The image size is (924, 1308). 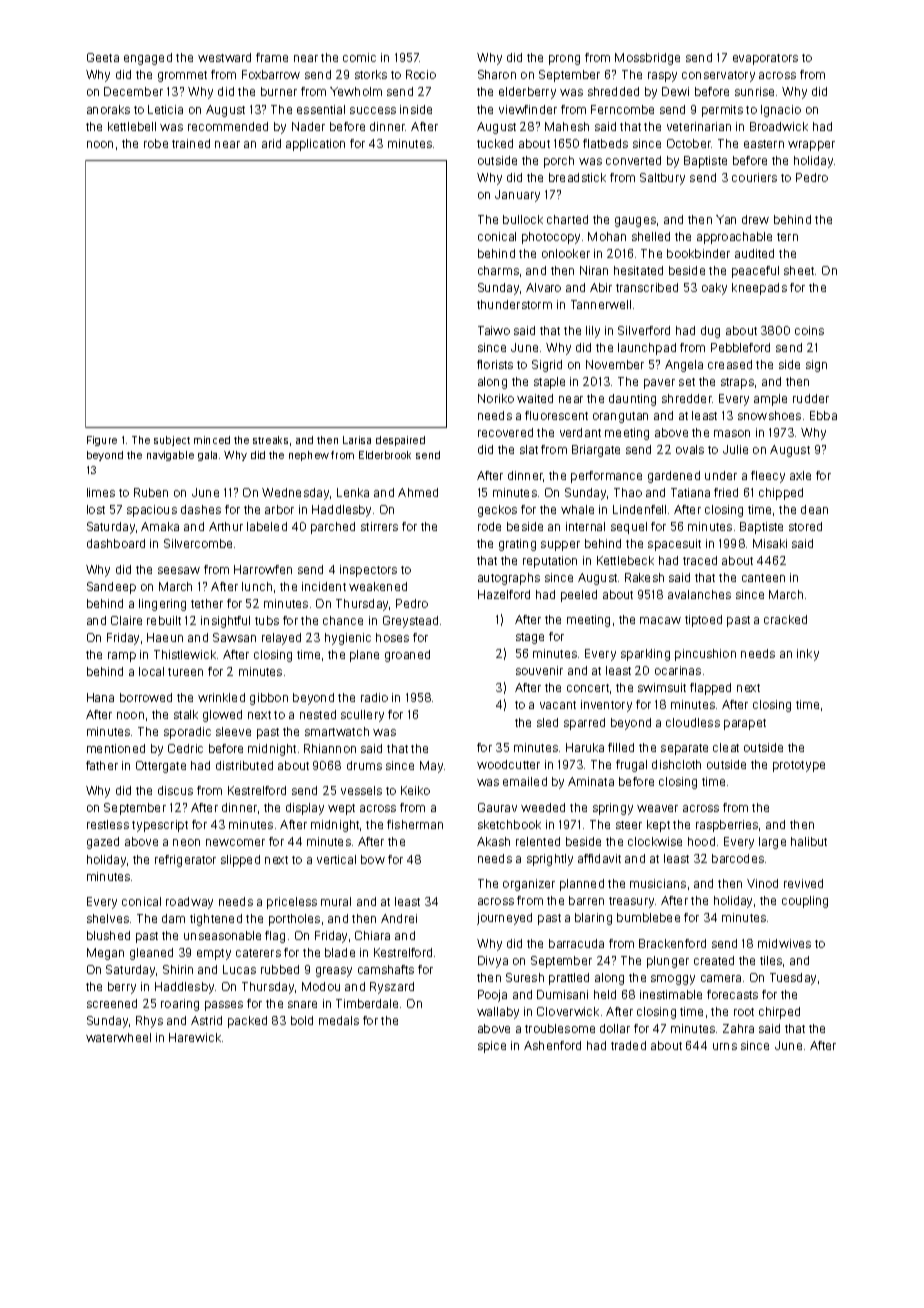 I want to click on Harrowfen, so click(x=263, y=569).
